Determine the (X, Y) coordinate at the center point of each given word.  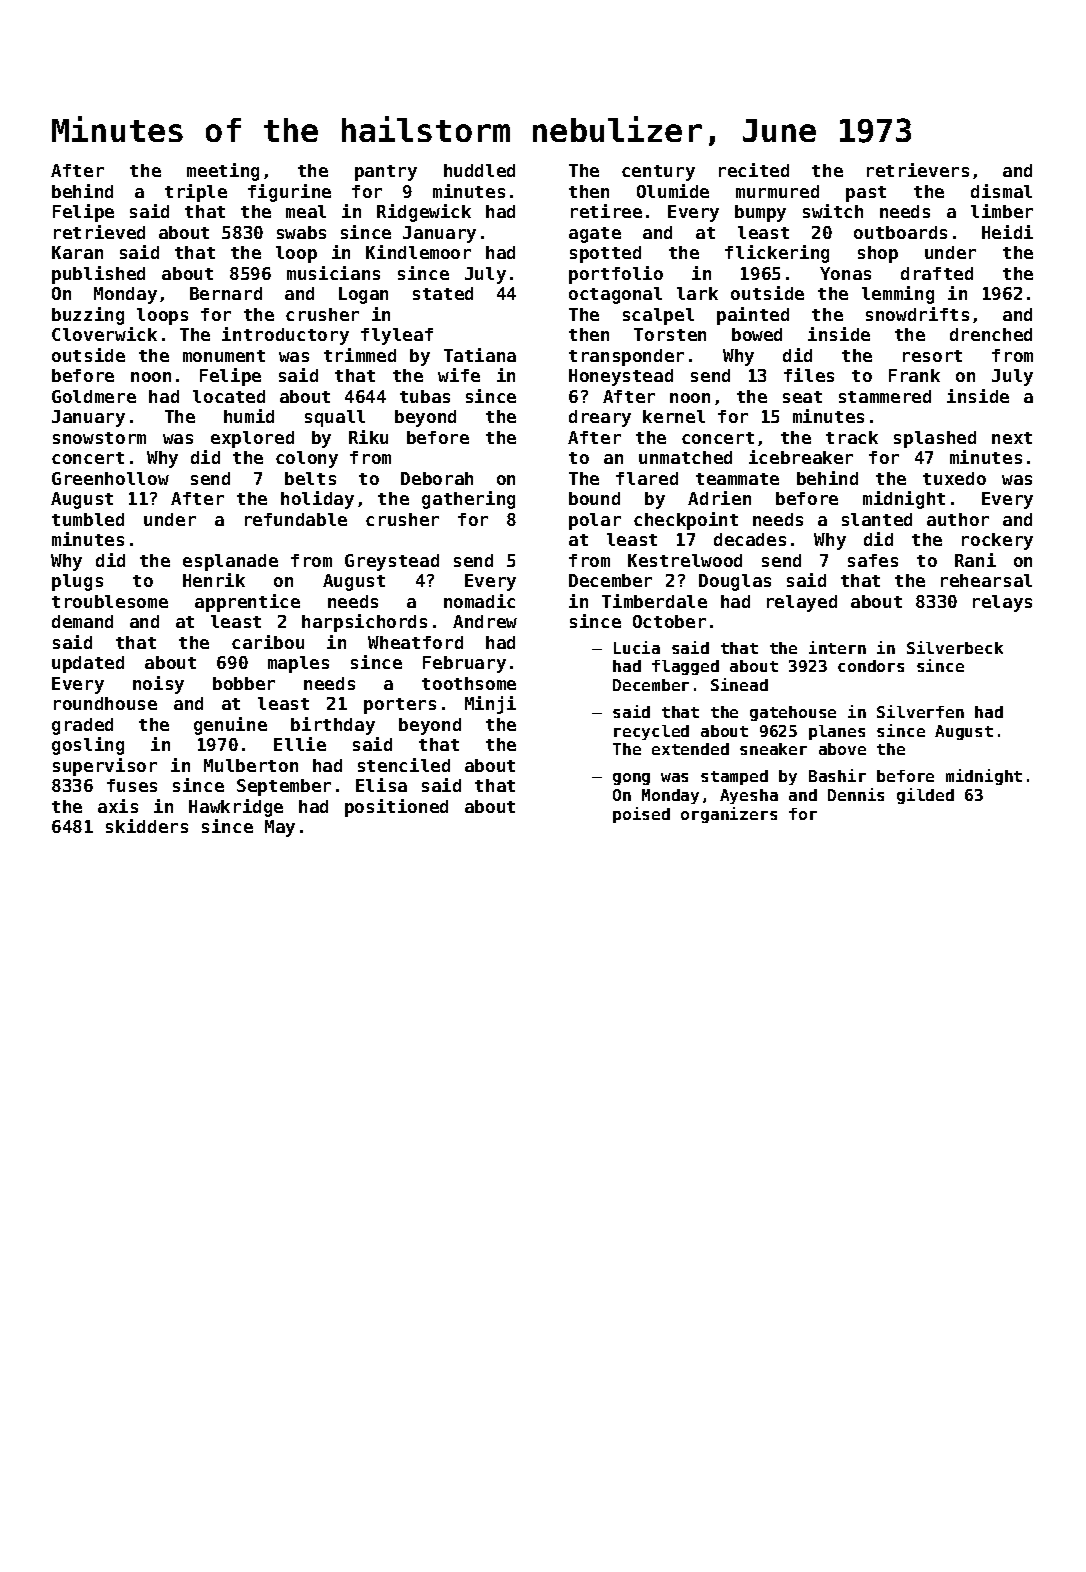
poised (641, 815)
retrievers (918, 170)
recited (754, 170)
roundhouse (105, 703)
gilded (925, 796)
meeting (223, 172)
